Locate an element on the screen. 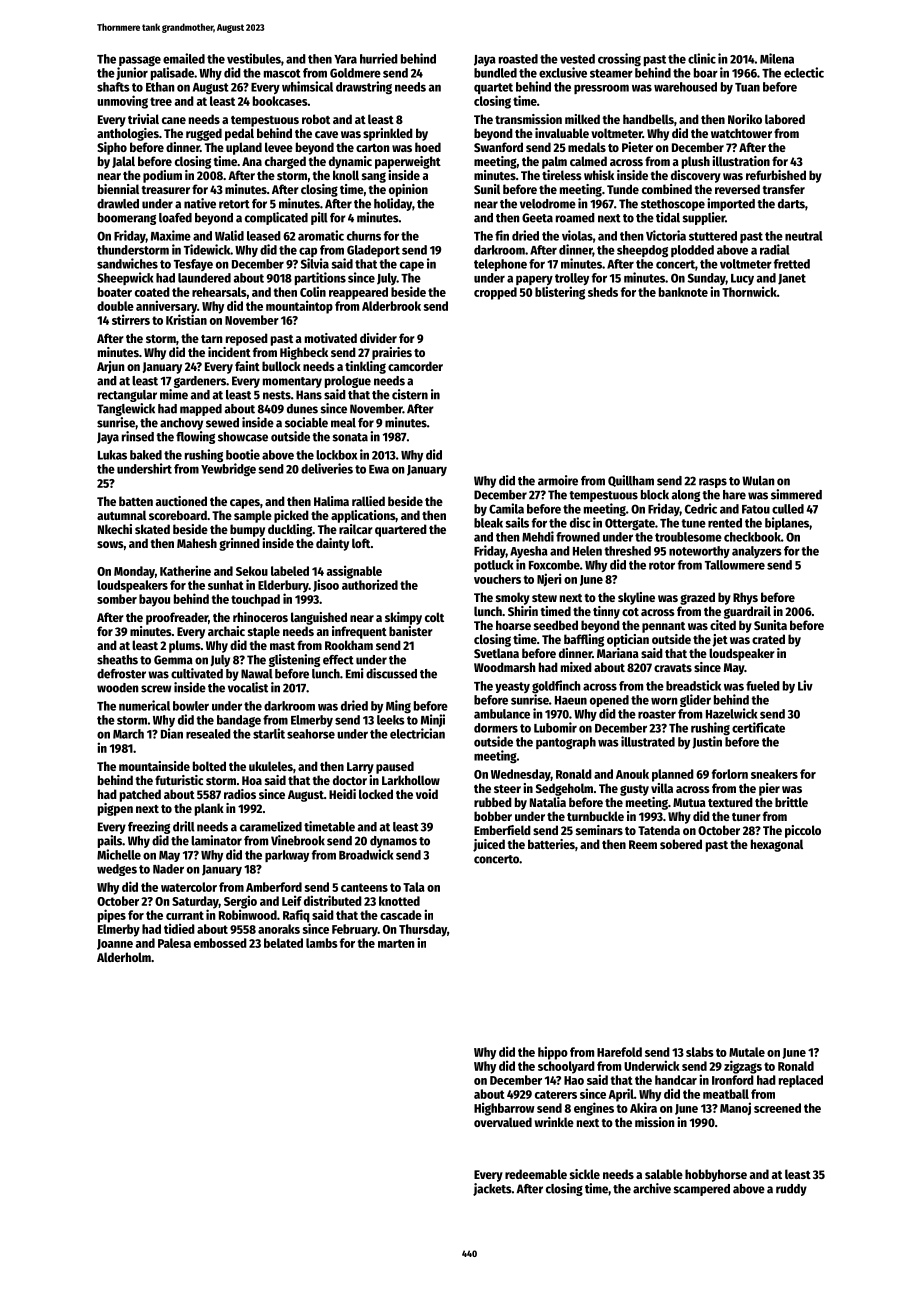 The image size is (924, 1308). troublesome is located at coordinates (688, 537).
